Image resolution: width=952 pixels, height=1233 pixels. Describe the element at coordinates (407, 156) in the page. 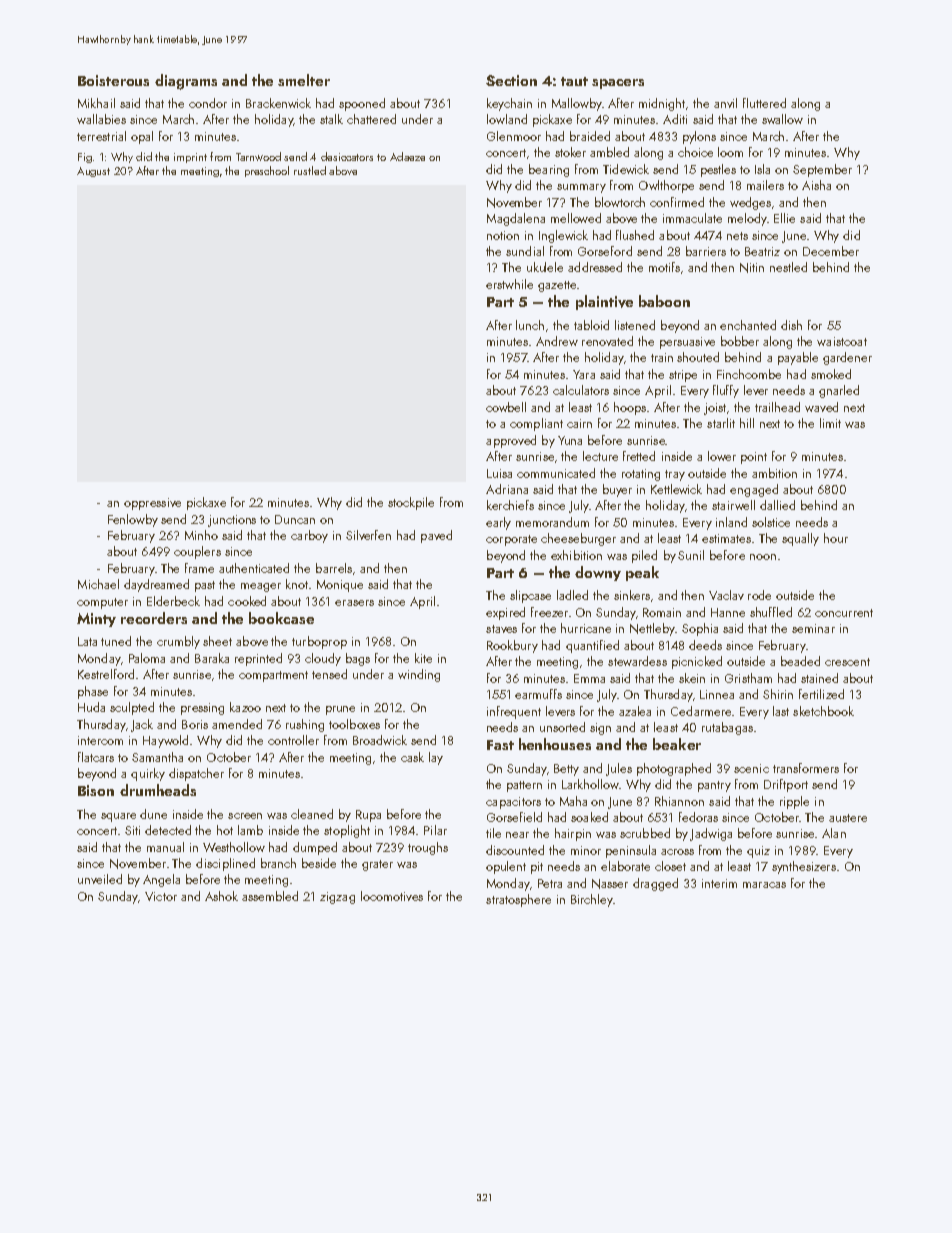

I see `Adaeze` at that location.
